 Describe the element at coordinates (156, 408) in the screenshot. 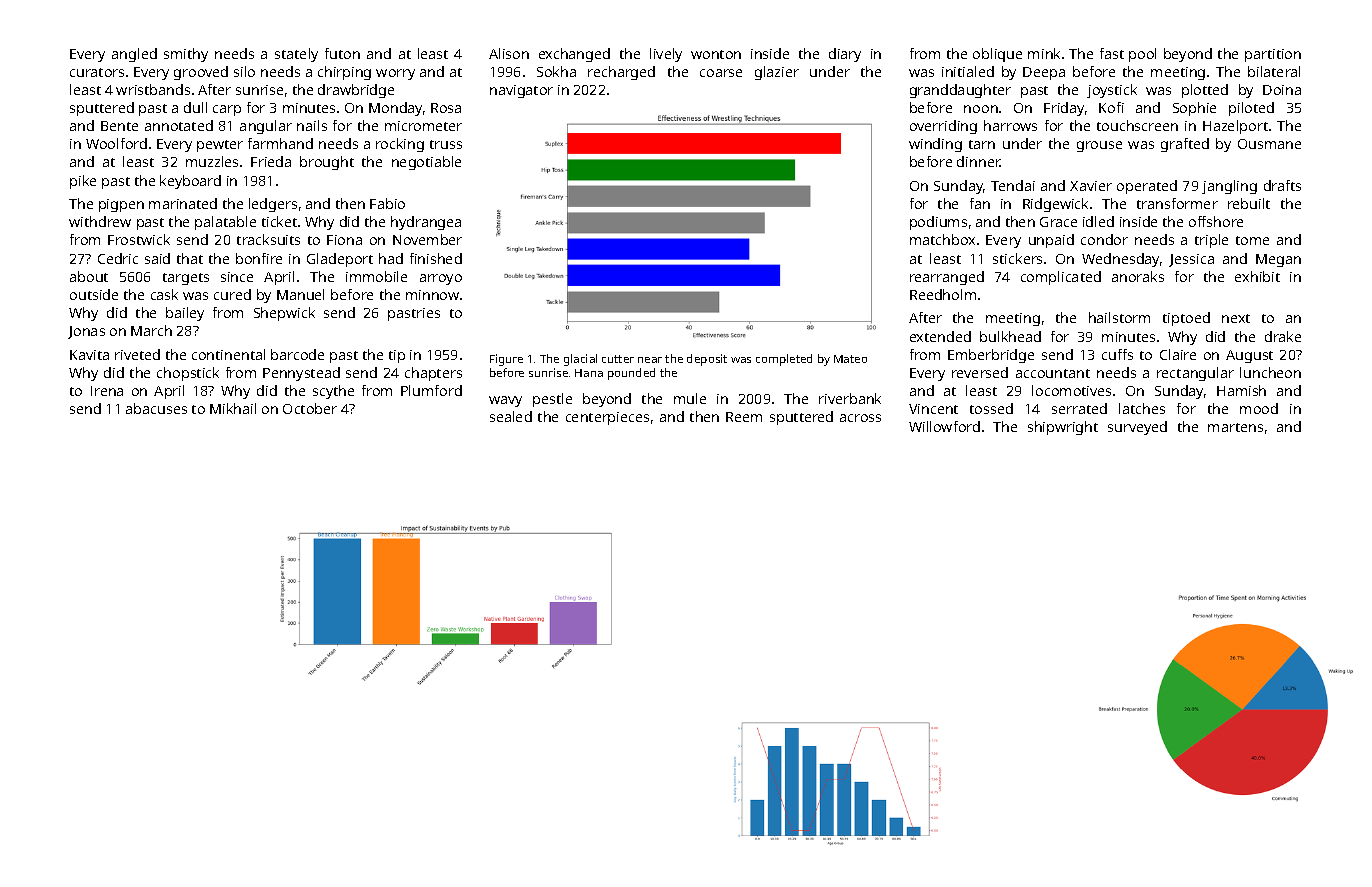

I see `abacuses` at that location.
